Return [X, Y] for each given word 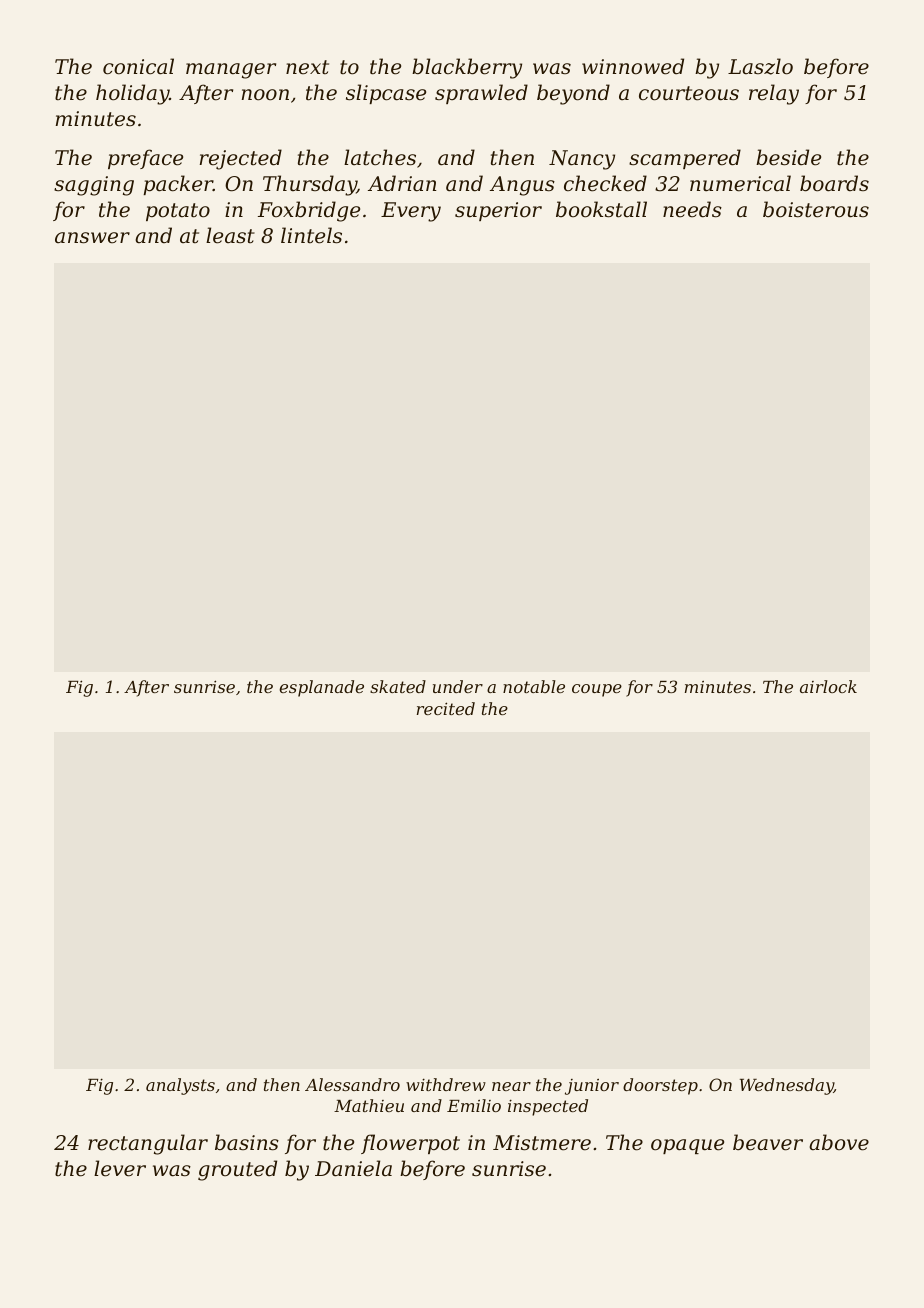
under [458, 686]
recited [446, 708]
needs [692, 209]
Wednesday [787, 1086]
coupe [597, 690]
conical [138, 66]
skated [398, 686]
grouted [237, 1170]
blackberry [467, 68]
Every [411, 212]
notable [534, 686]
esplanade [321, 688]
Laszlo [760, 66]
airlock [828, 686]
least [230, 235]
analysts [180, 1086]
